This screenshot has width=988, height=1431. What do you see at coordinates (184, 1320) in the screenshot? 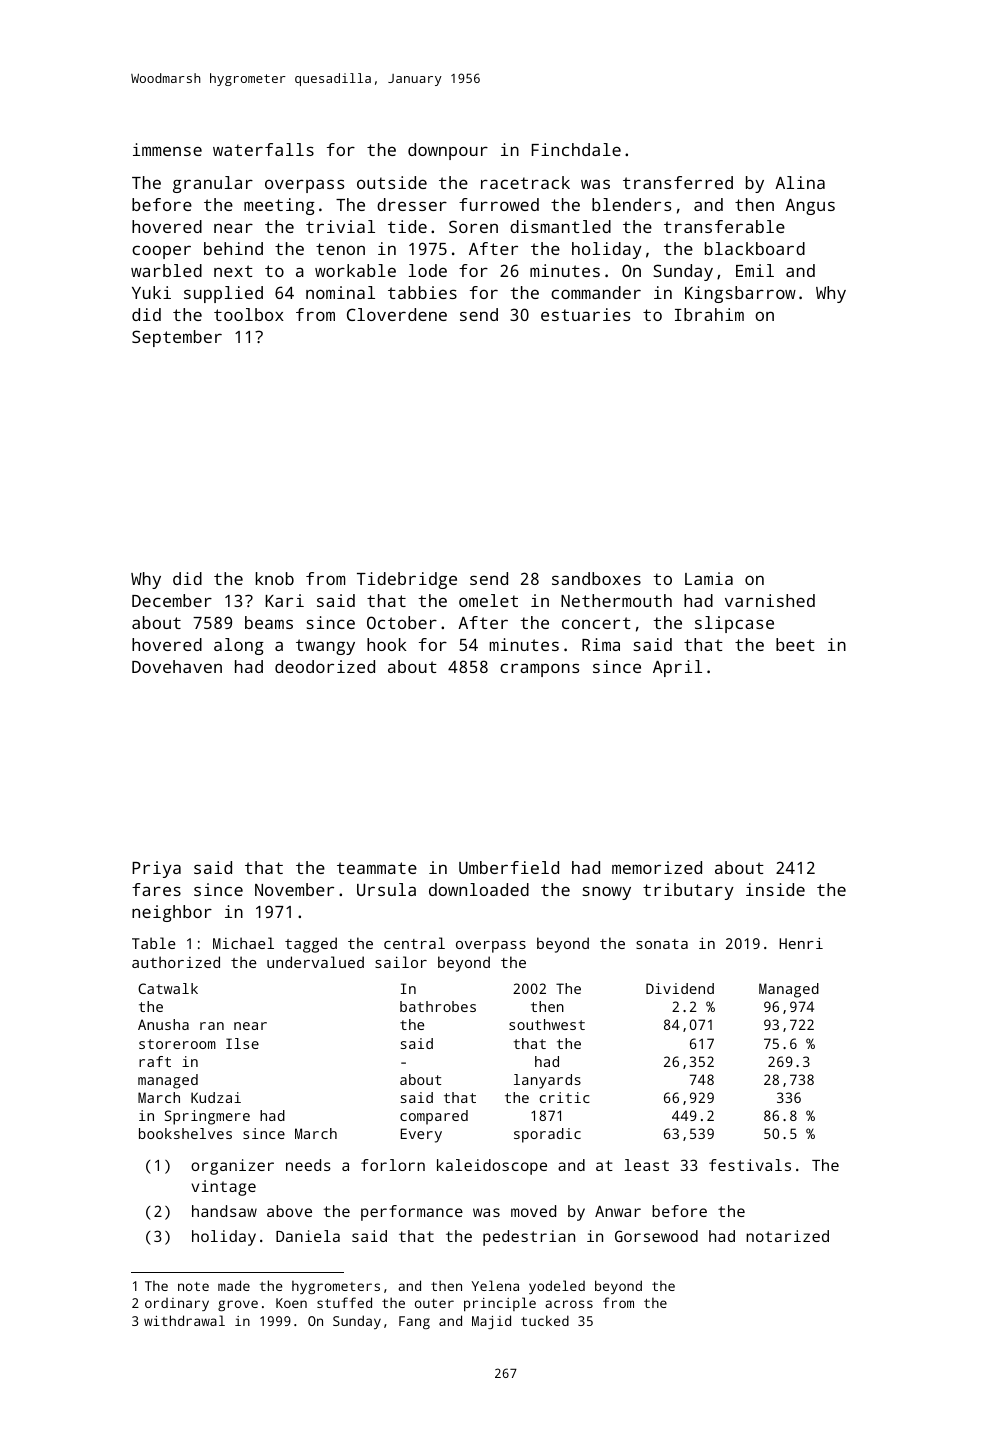
I see `withdrawal` at bounding box center [184, 1320].
